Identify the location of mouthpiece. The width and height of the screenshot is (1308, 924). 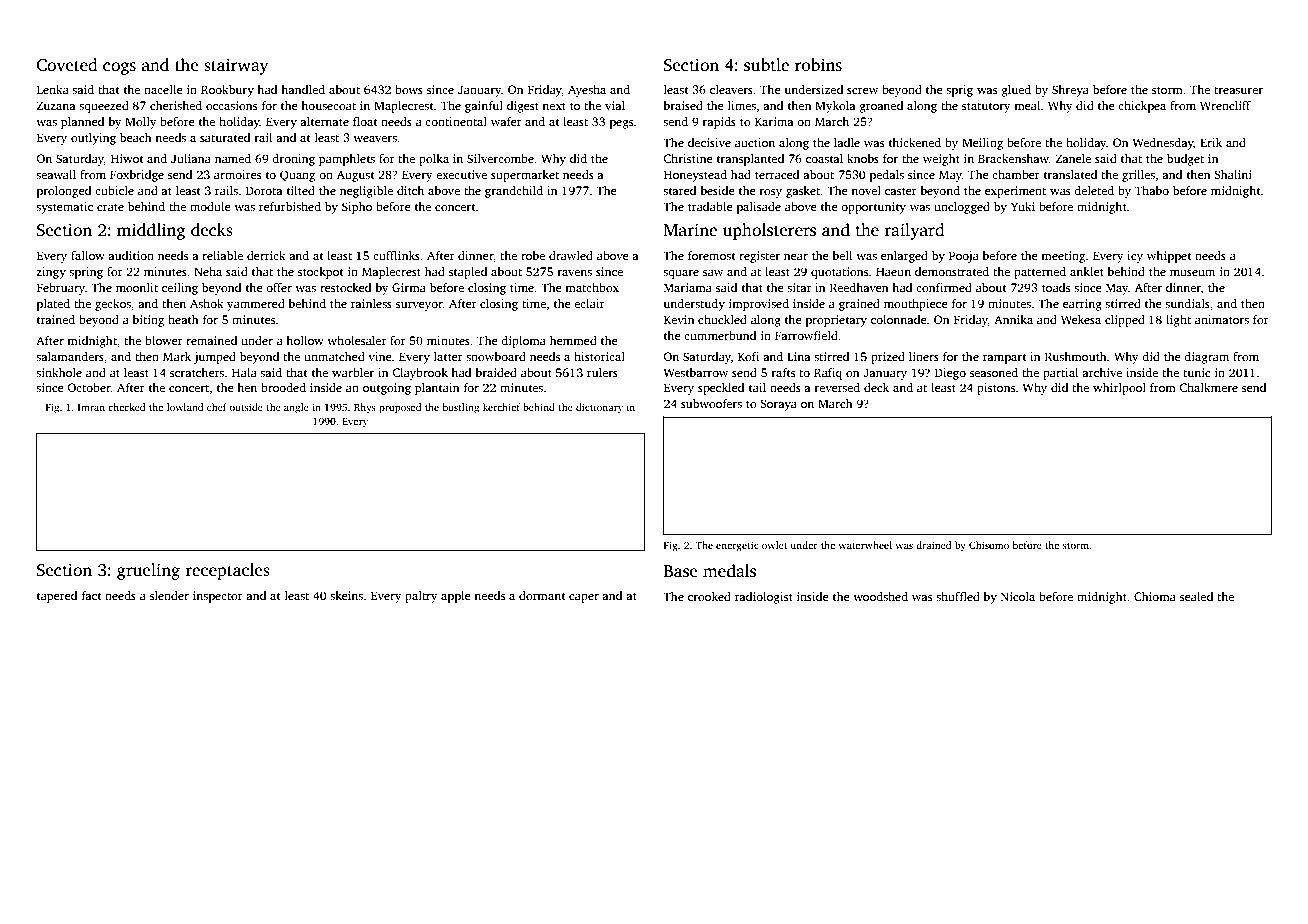
(916, 305).
